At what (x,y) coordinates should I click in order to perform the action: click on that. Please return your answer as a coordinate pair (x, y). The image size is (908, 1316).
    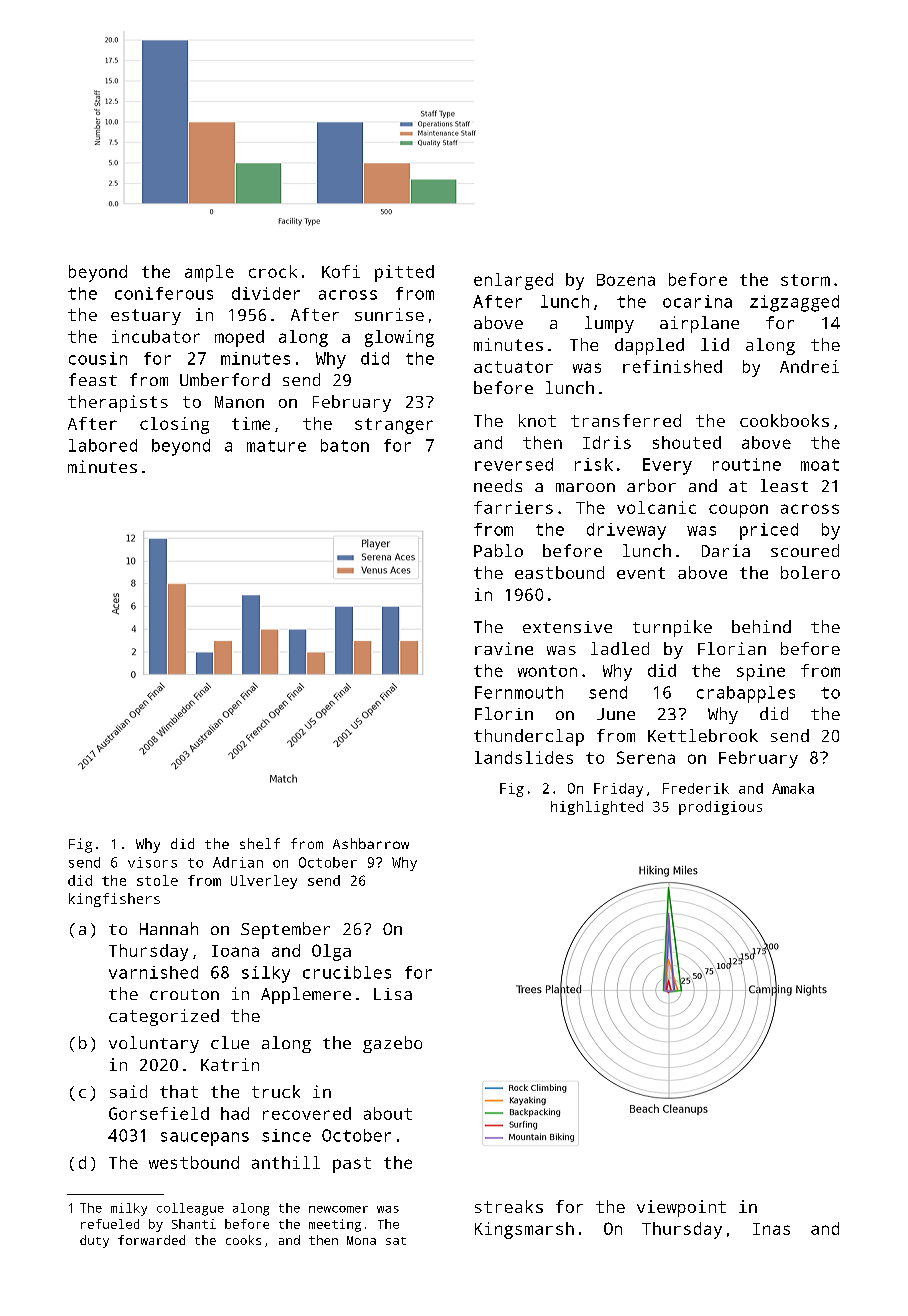
    Looking at the image, I should click on (179, 1091).
